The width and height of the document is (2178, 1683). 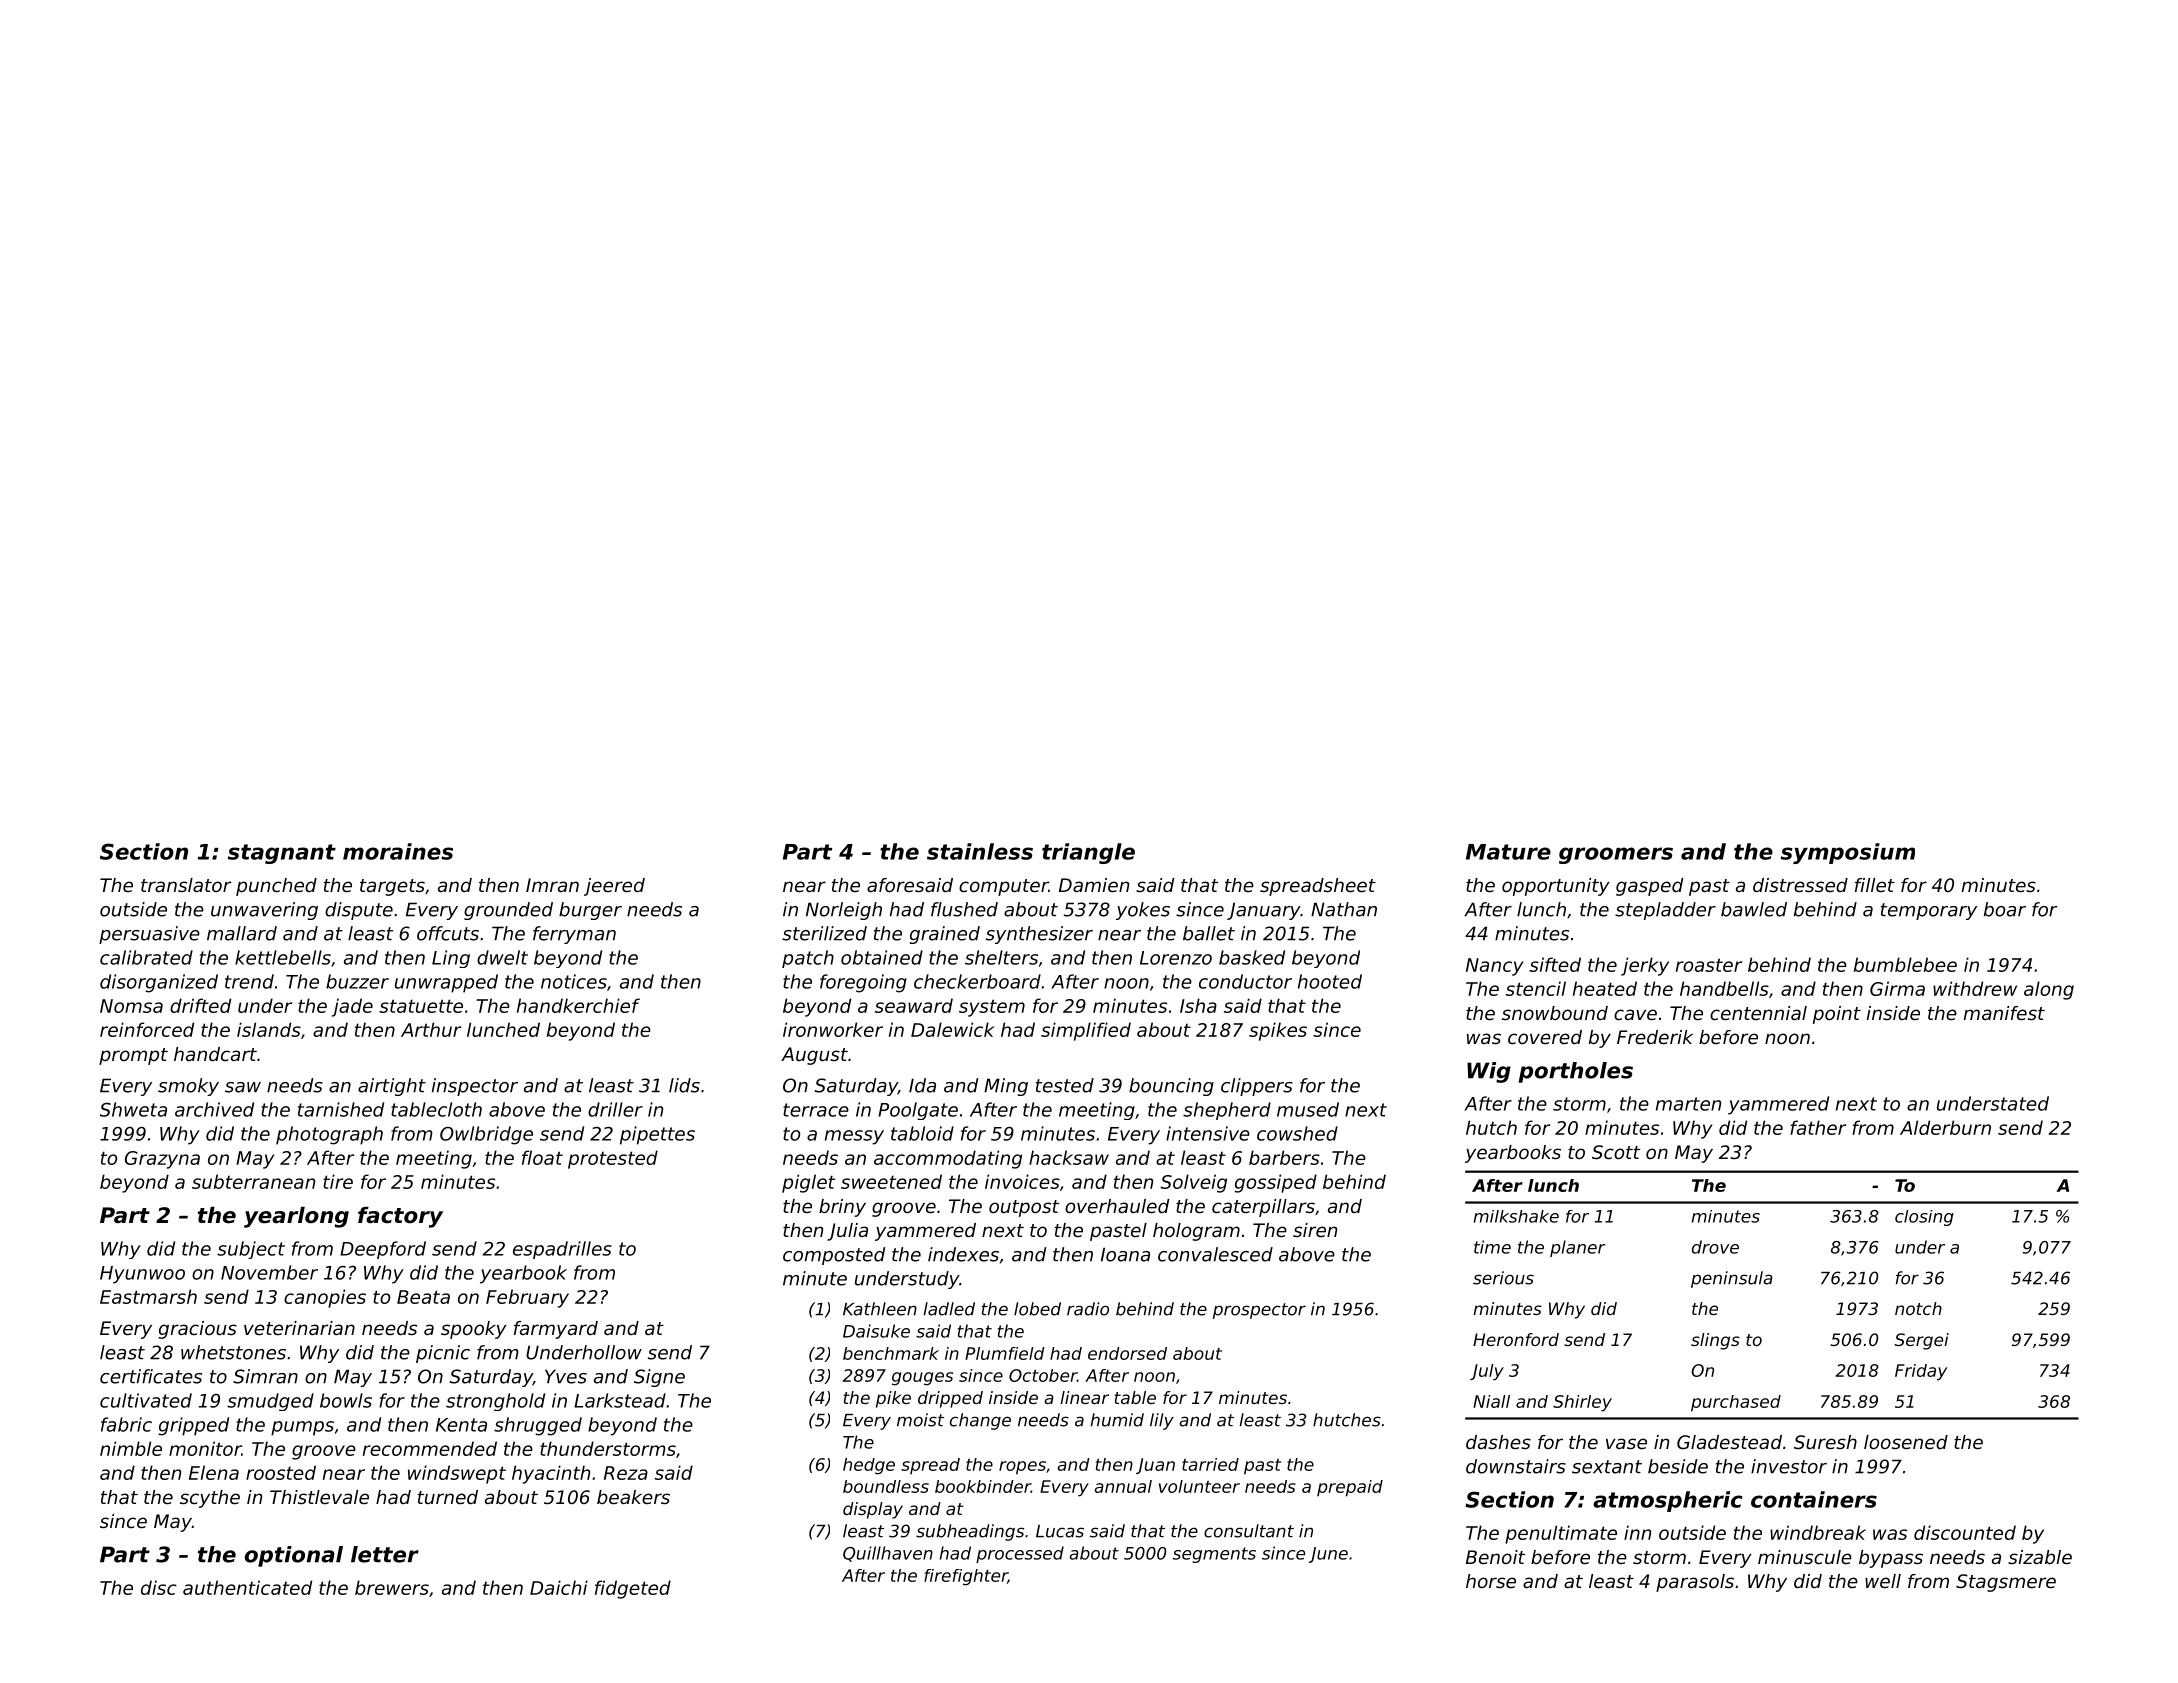 I want to click on notch, so click(x=1918, y=1308).
